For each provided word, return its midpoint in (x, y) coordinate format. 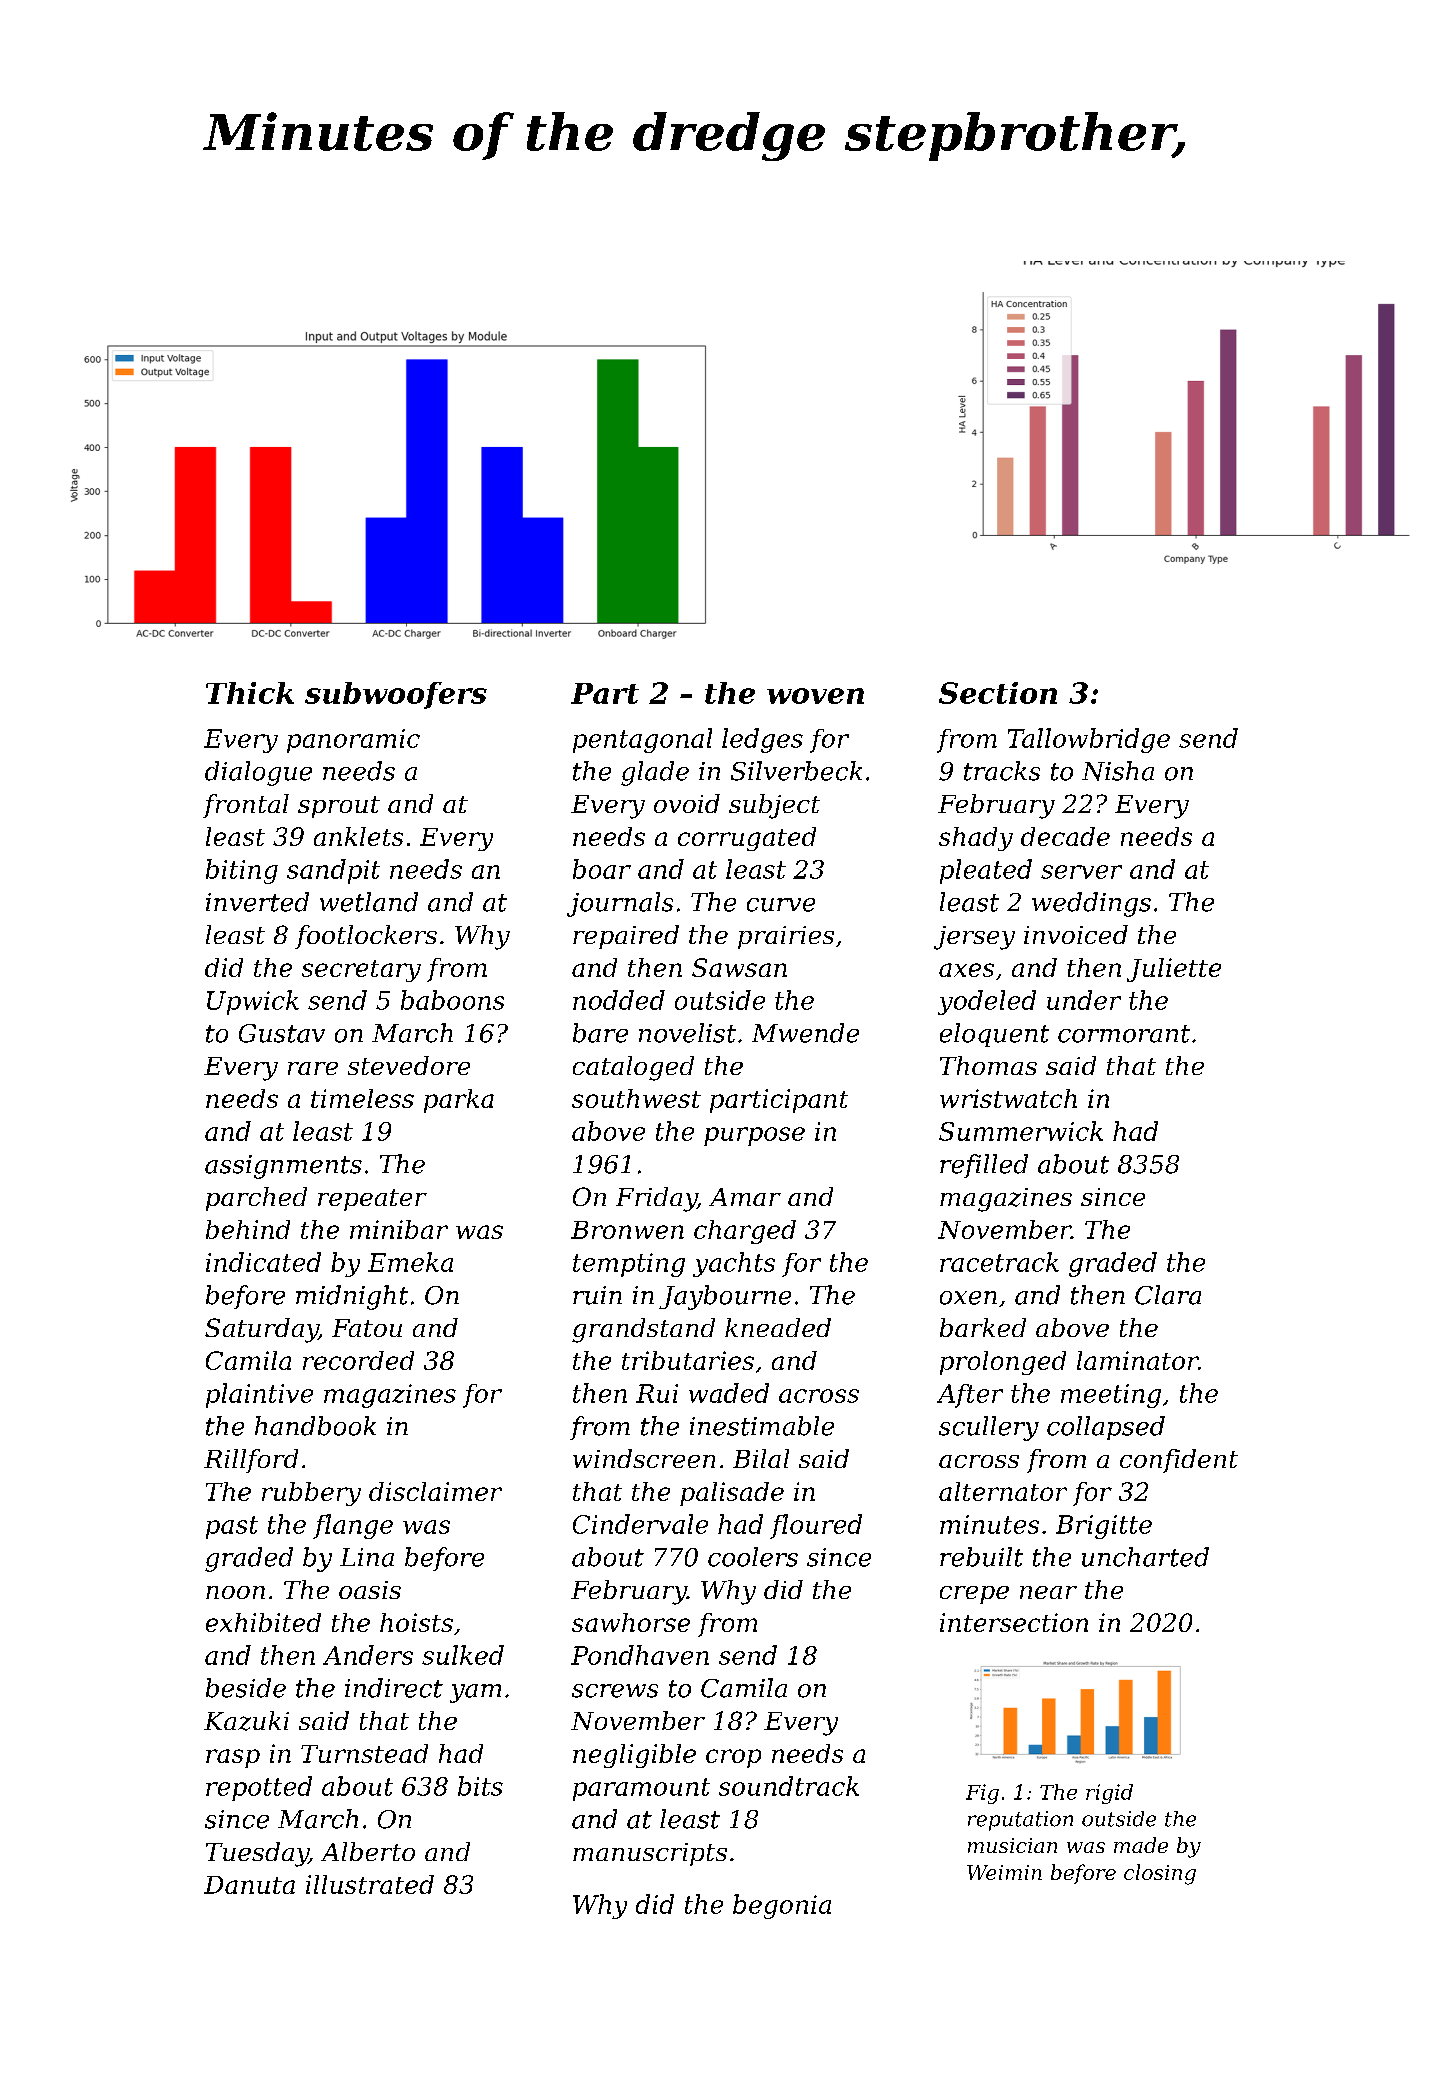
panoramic (353, 741)
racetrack (999, 1262)
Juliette (1174, 970)
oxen (968, 1298)
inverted (257, 902)
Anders (368, 1655)
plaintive (259, 1395)
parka (459, 1101)
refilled (984, 1166)
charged (745, 1232)
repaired (626, 937)
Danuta (249, 1885)
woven (815, 696)
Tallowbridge (1089, 740)
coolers (753, 1557)
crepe (974, 1595)
